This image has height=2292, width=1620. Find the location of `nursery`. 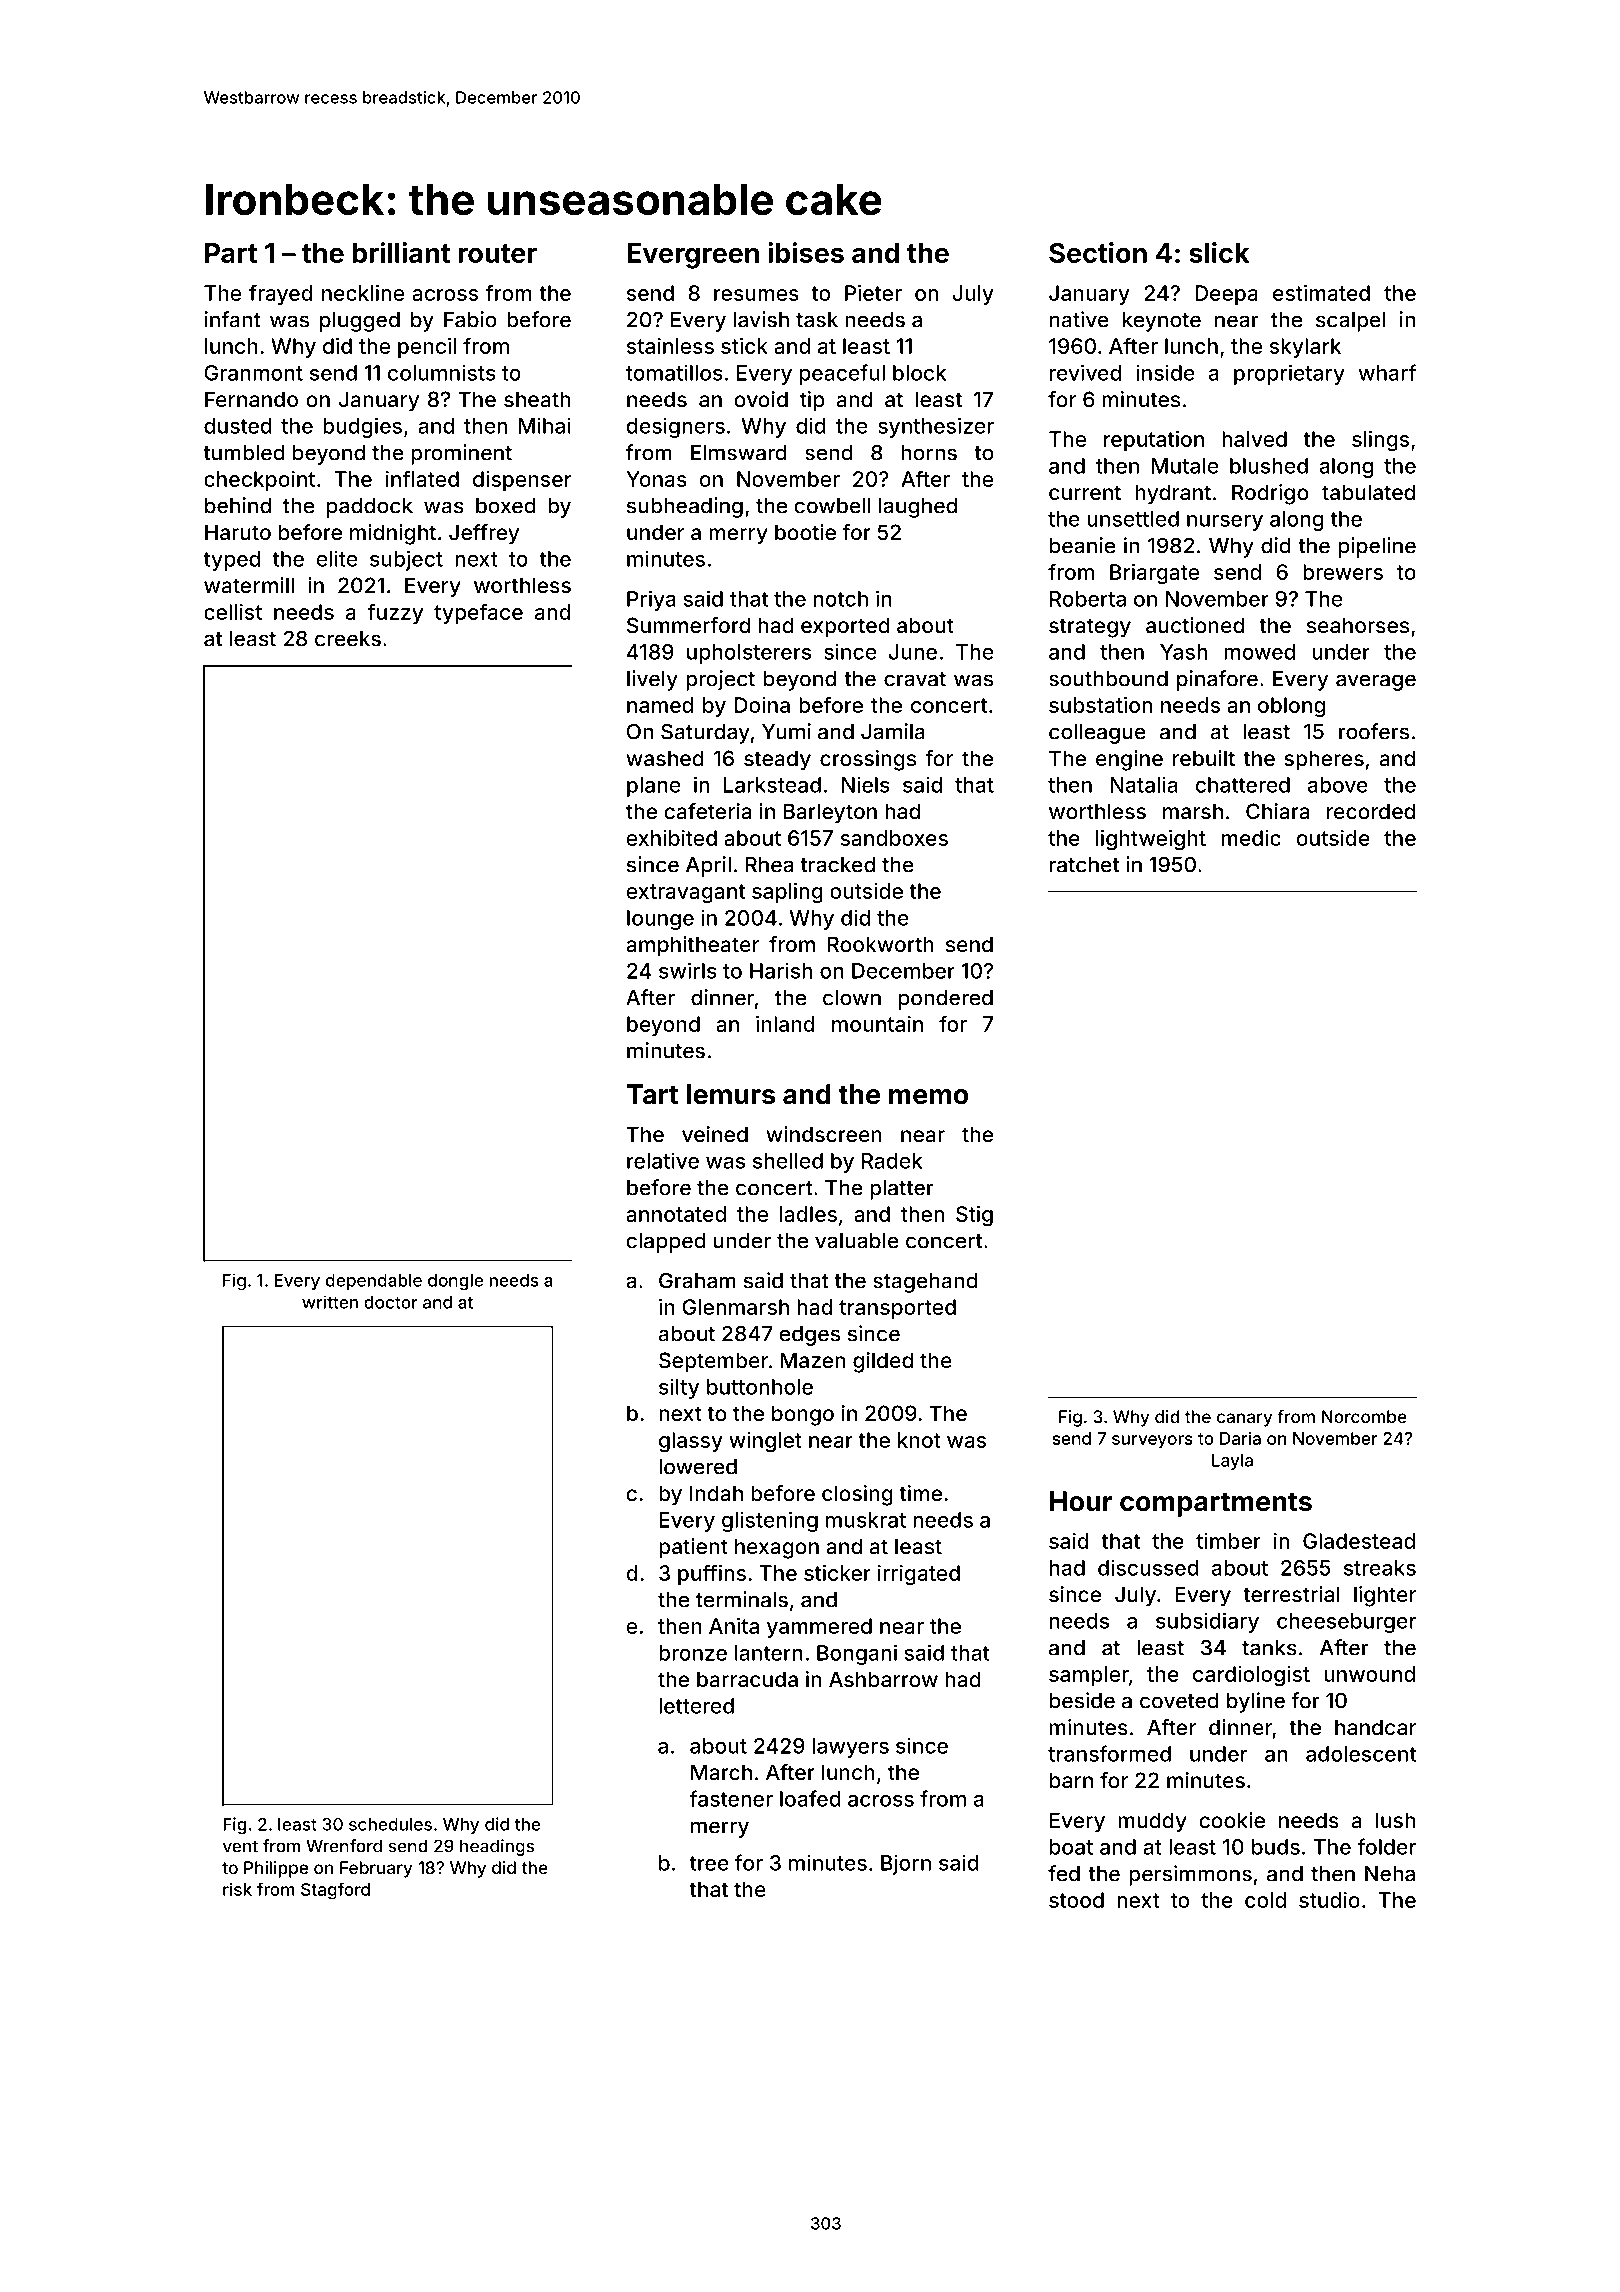

nursery is located at coordinates (1225, 523).
